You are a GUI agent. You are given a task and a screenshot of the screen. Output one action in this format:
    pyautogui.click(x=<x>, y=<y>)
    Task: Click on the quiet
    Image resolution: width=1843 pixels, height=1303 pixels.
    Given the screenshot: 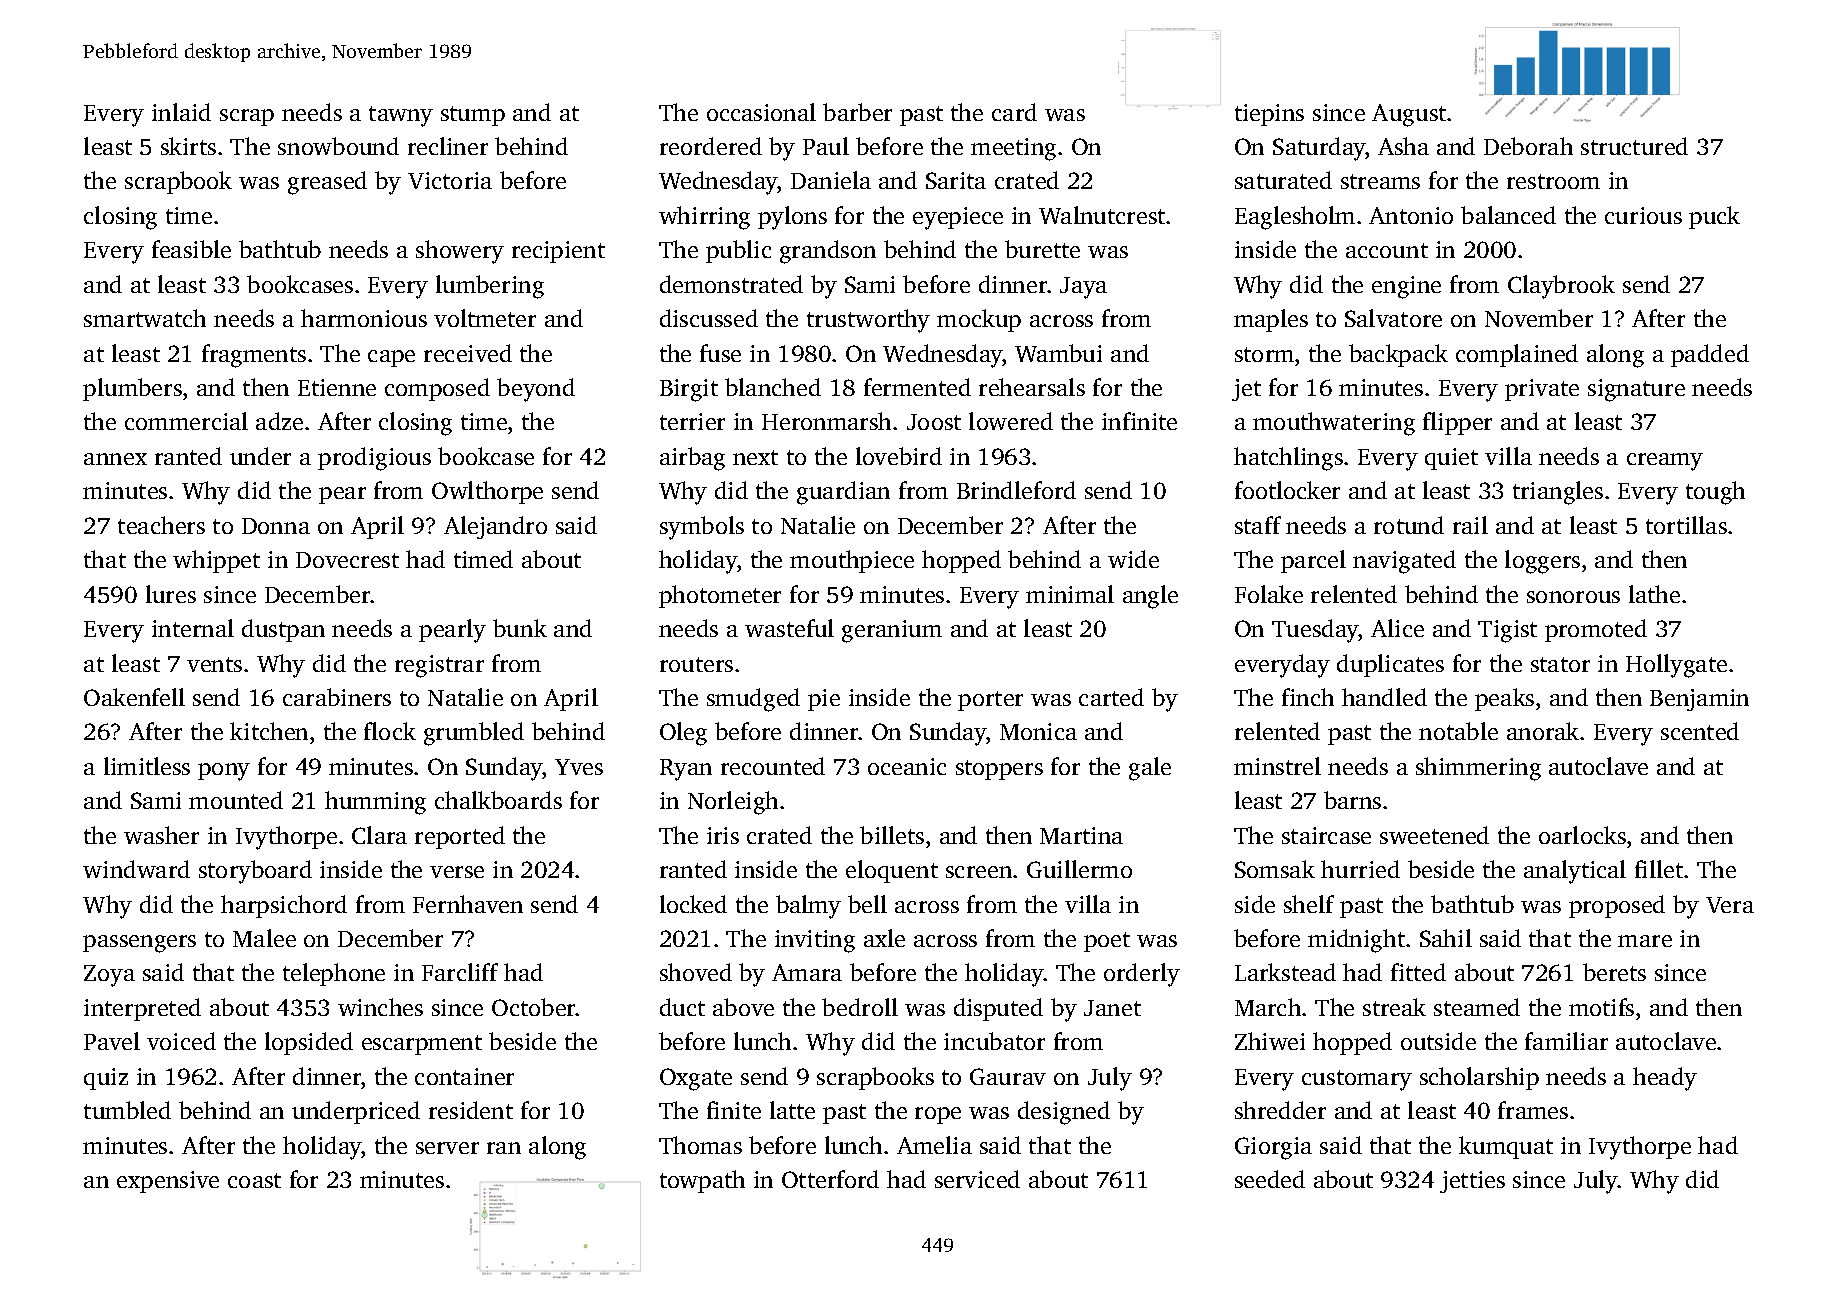 What is the action you would take?
    pyautogui.click(x=1451, y=459)
